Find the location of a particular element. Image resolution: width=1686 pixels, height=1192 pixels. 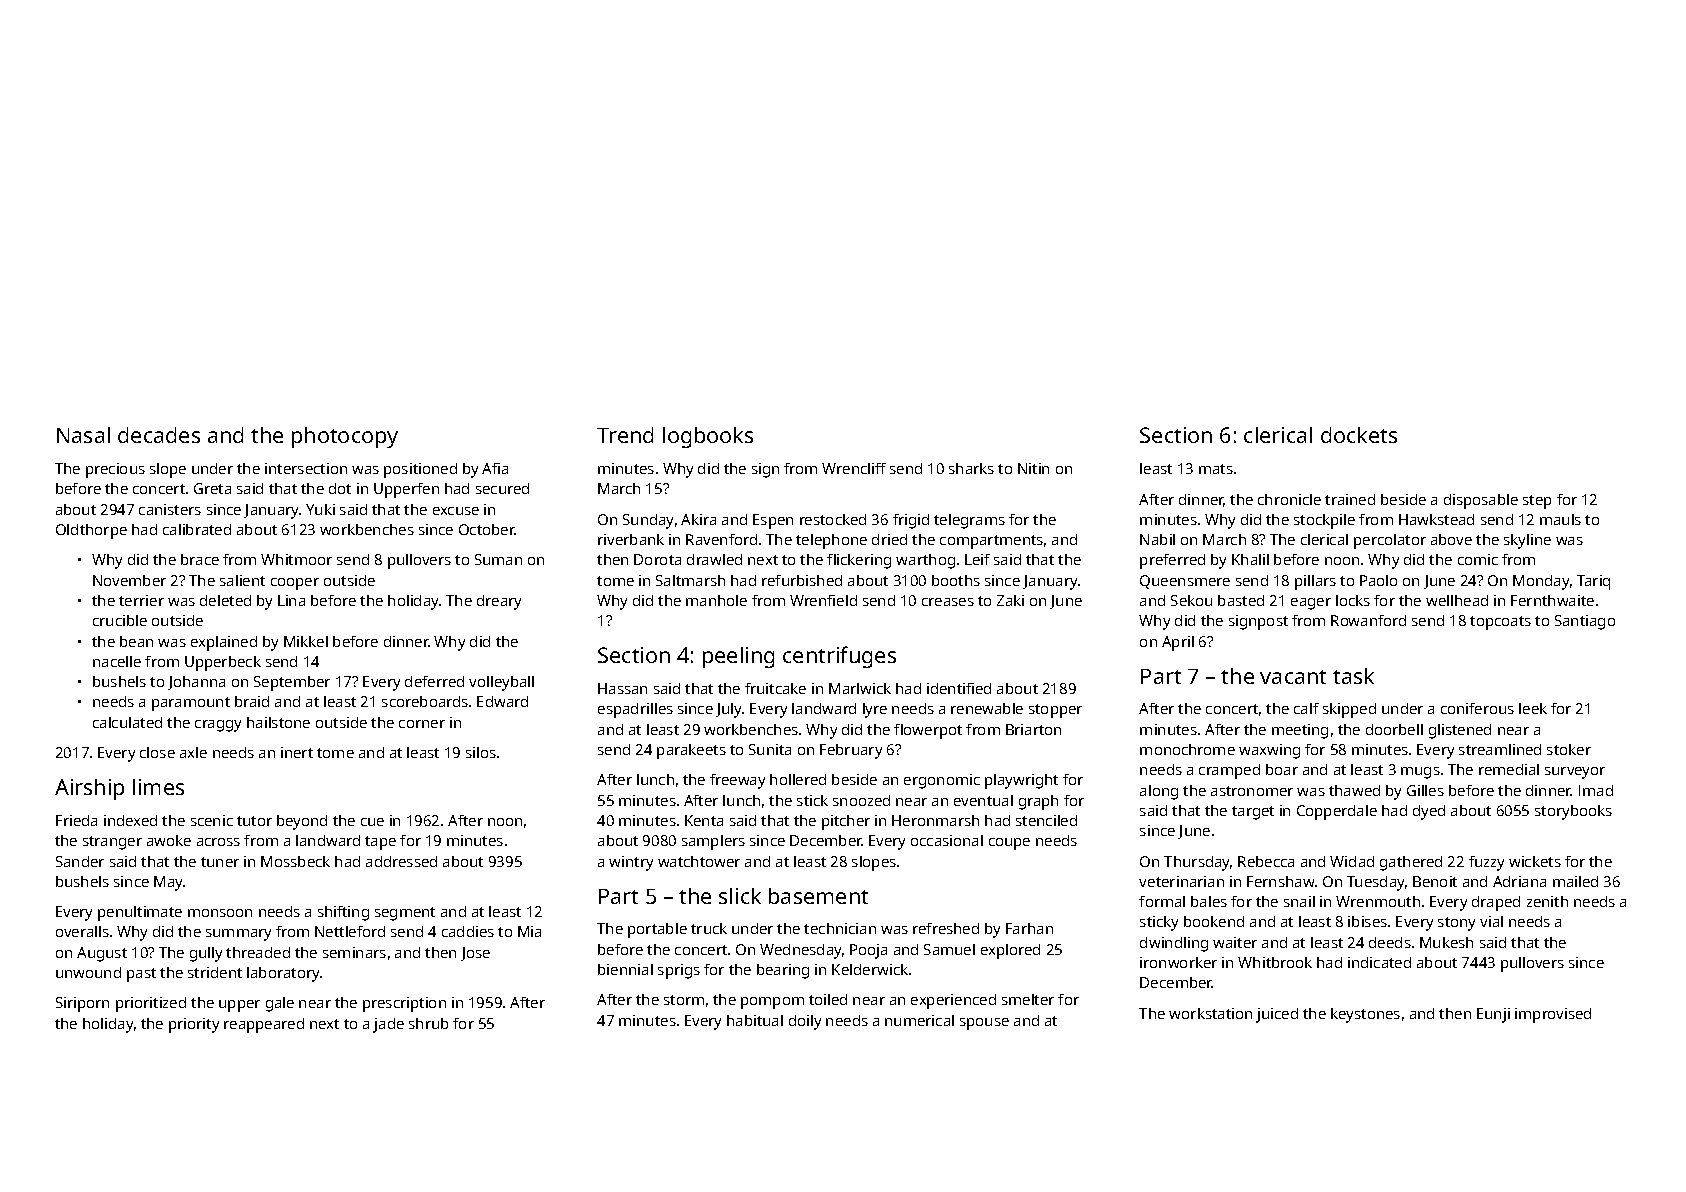

Fernthwaite is located at coordinates (1552, 600).
